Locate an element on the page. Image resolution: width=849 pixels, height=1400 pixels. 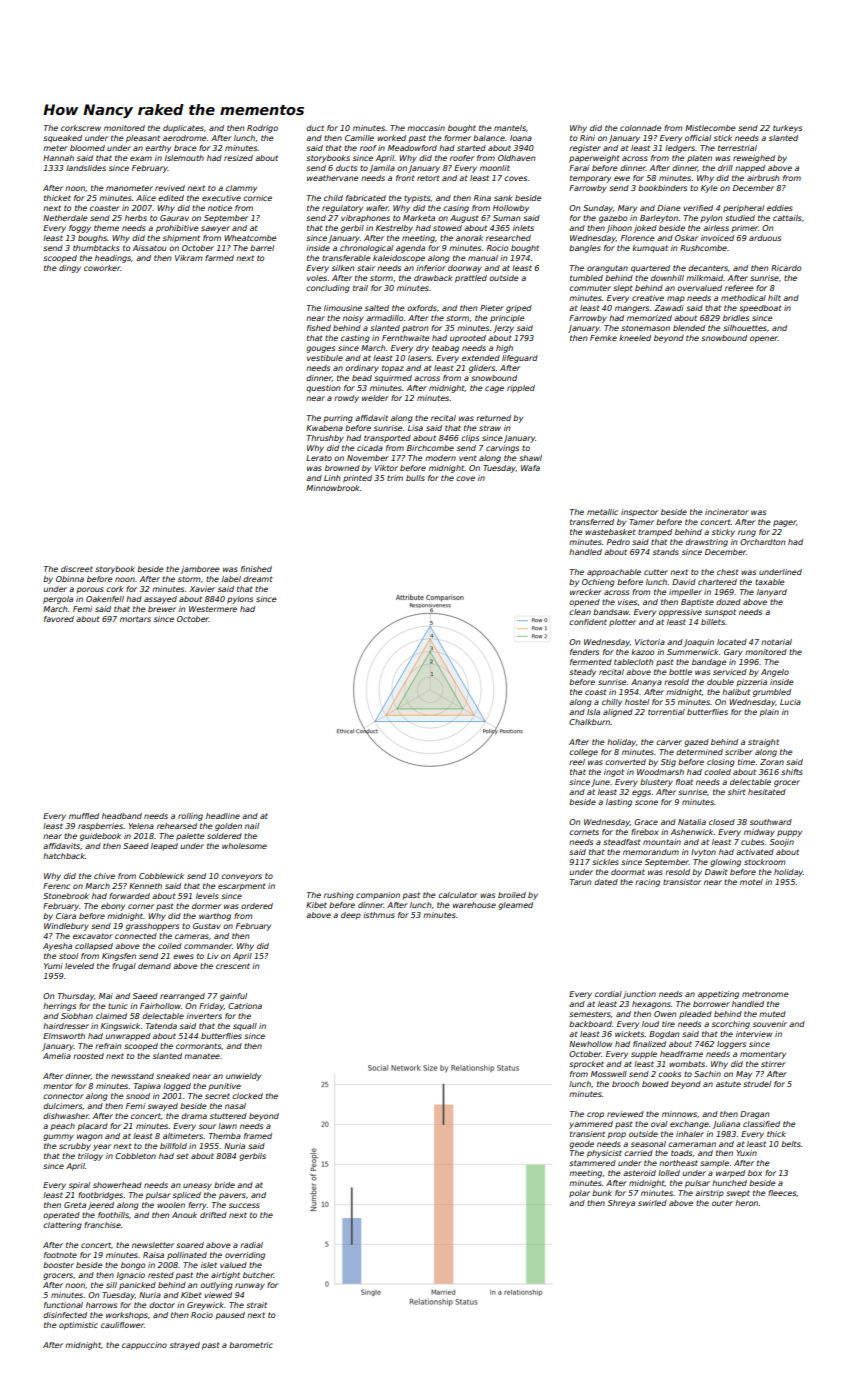
bunk is located at coordinates (602, 1193).
